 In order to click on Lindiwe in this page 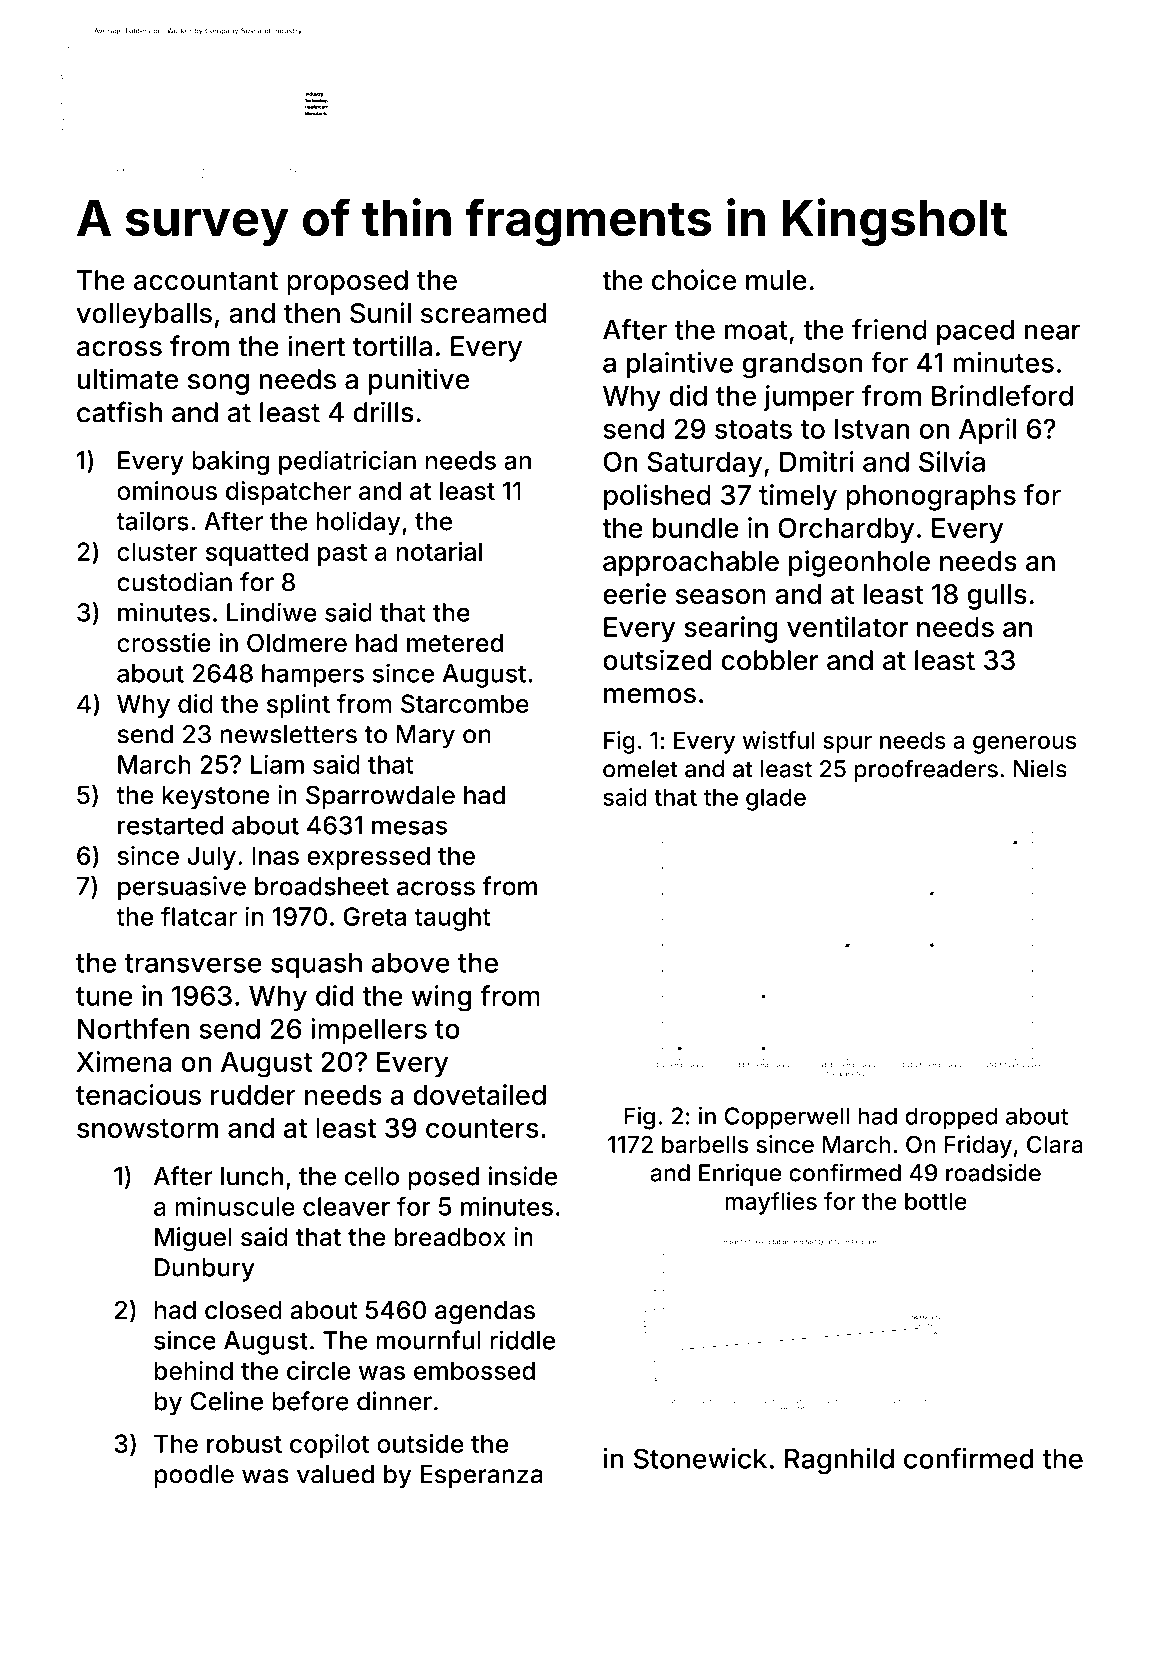, I will do `click(272, 612)`.
